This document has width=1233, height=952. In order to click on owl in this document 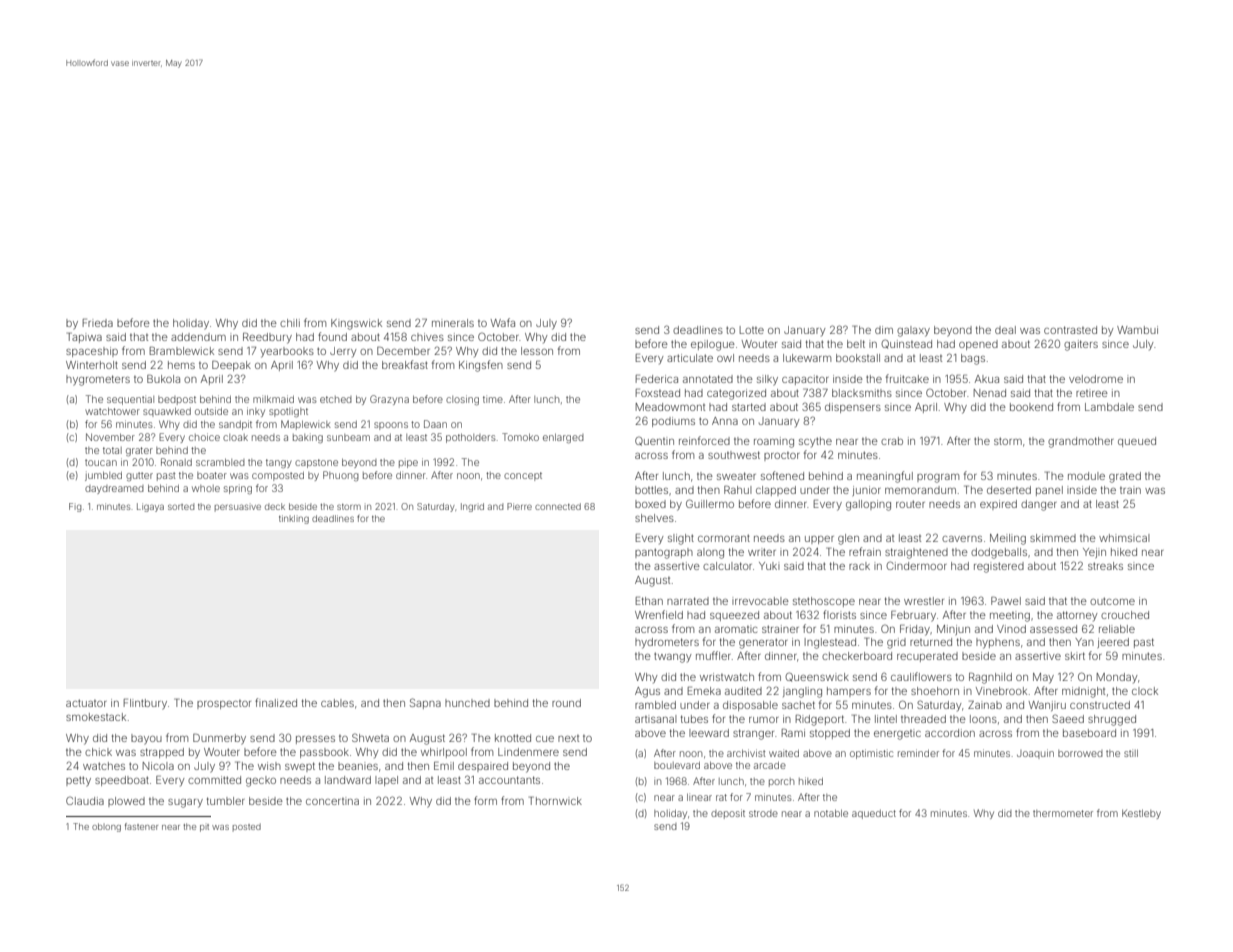, I will do `click(725, 358)`.
